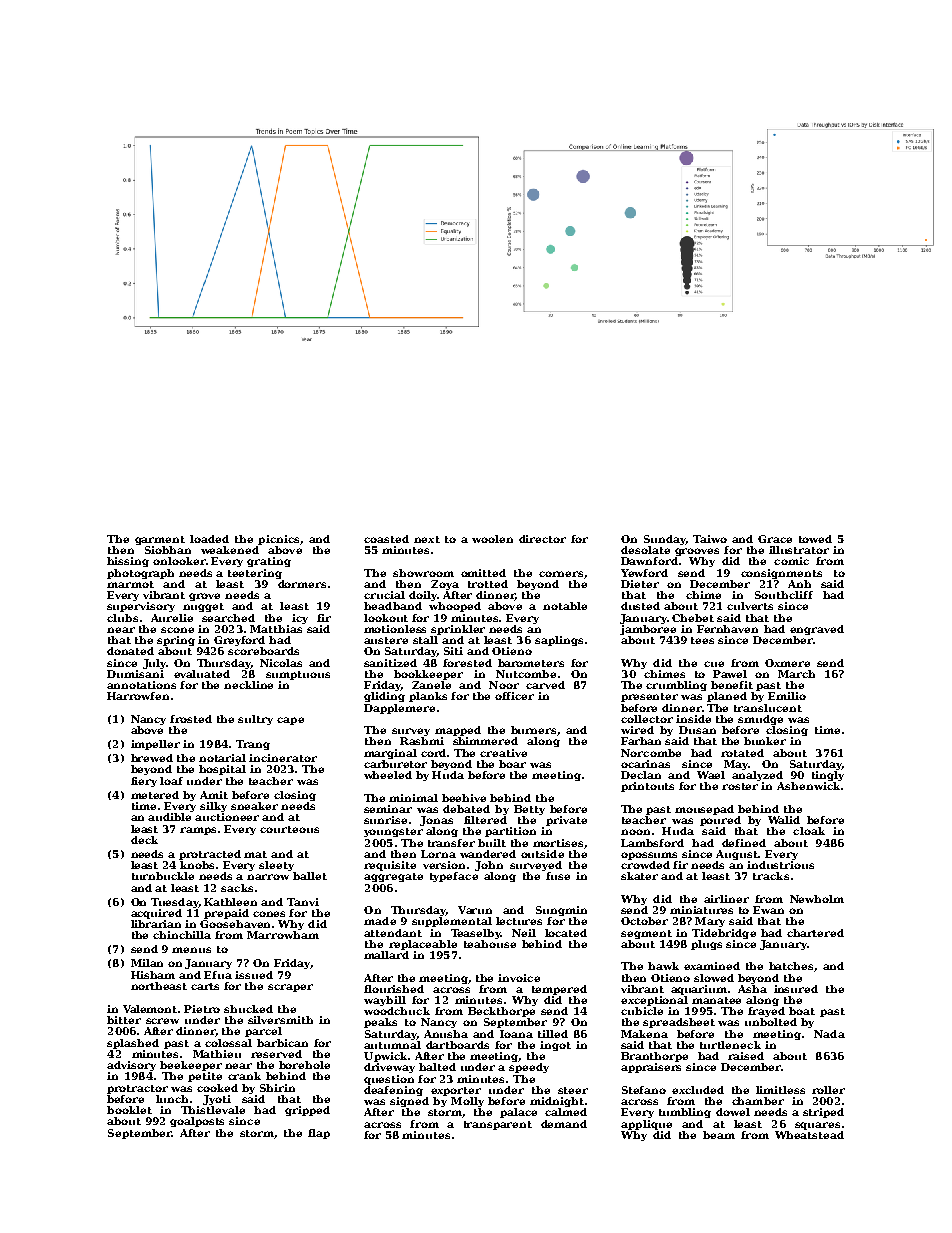  Describe the element at coordinates (483, 573) in the document. I see `omitted` at that location.
